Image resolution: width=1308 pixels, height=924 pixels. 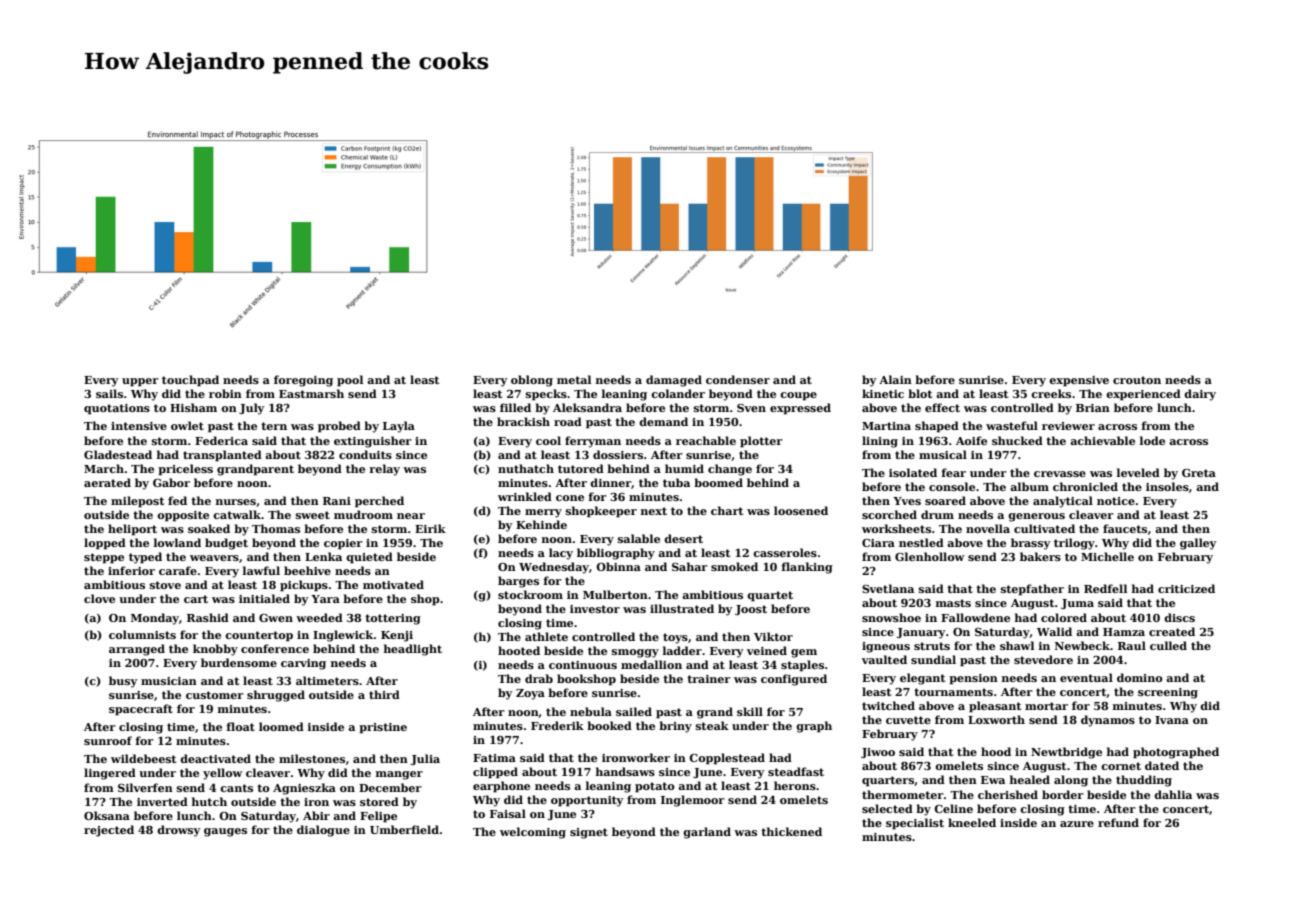 What do you see at coordinates (501, 787) in the screenshot?
I see `earphone` at bounding box center [501, 787].
